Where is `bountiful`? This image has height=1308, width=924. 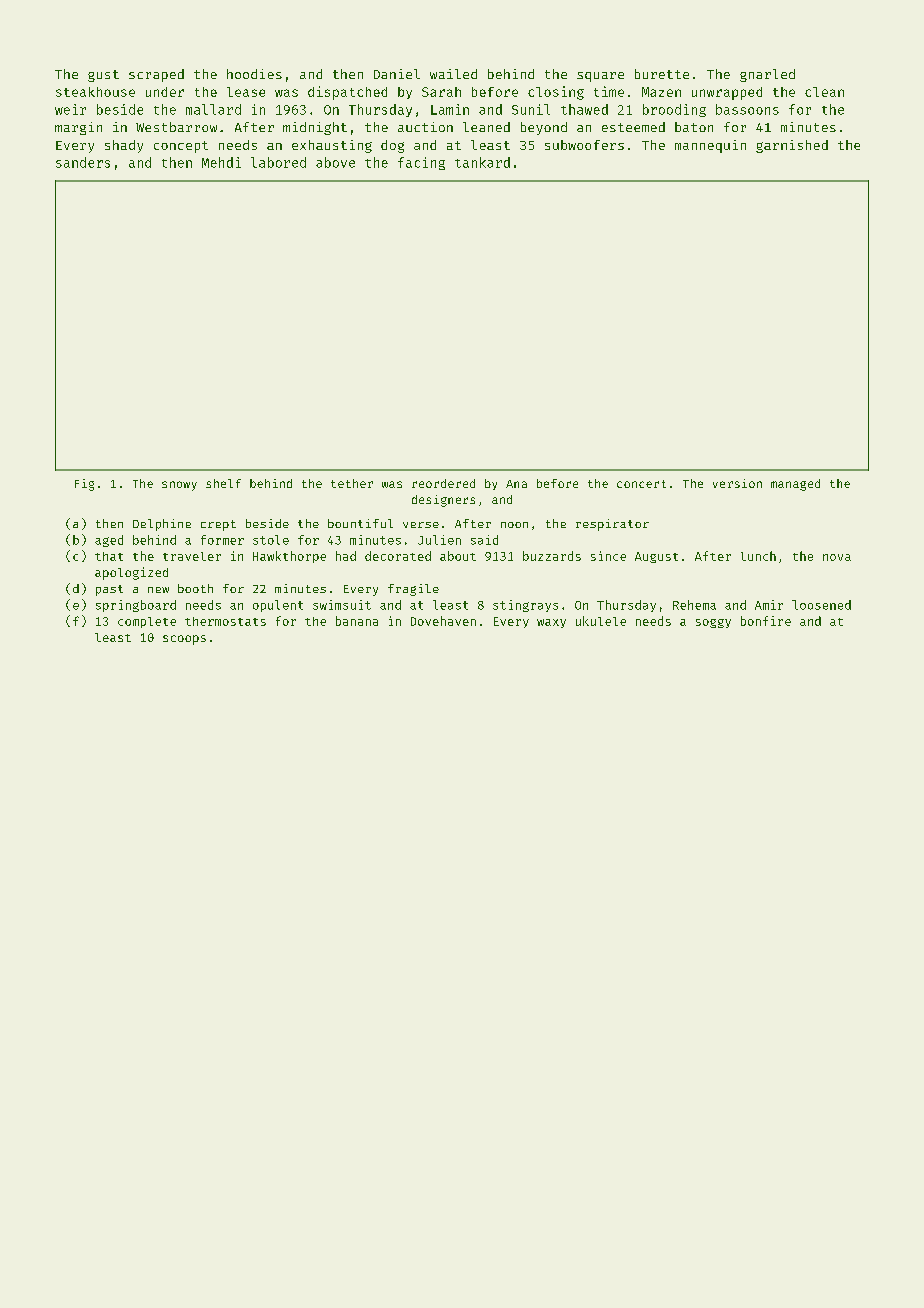 bountiful is located at coordinates (360, 523).
